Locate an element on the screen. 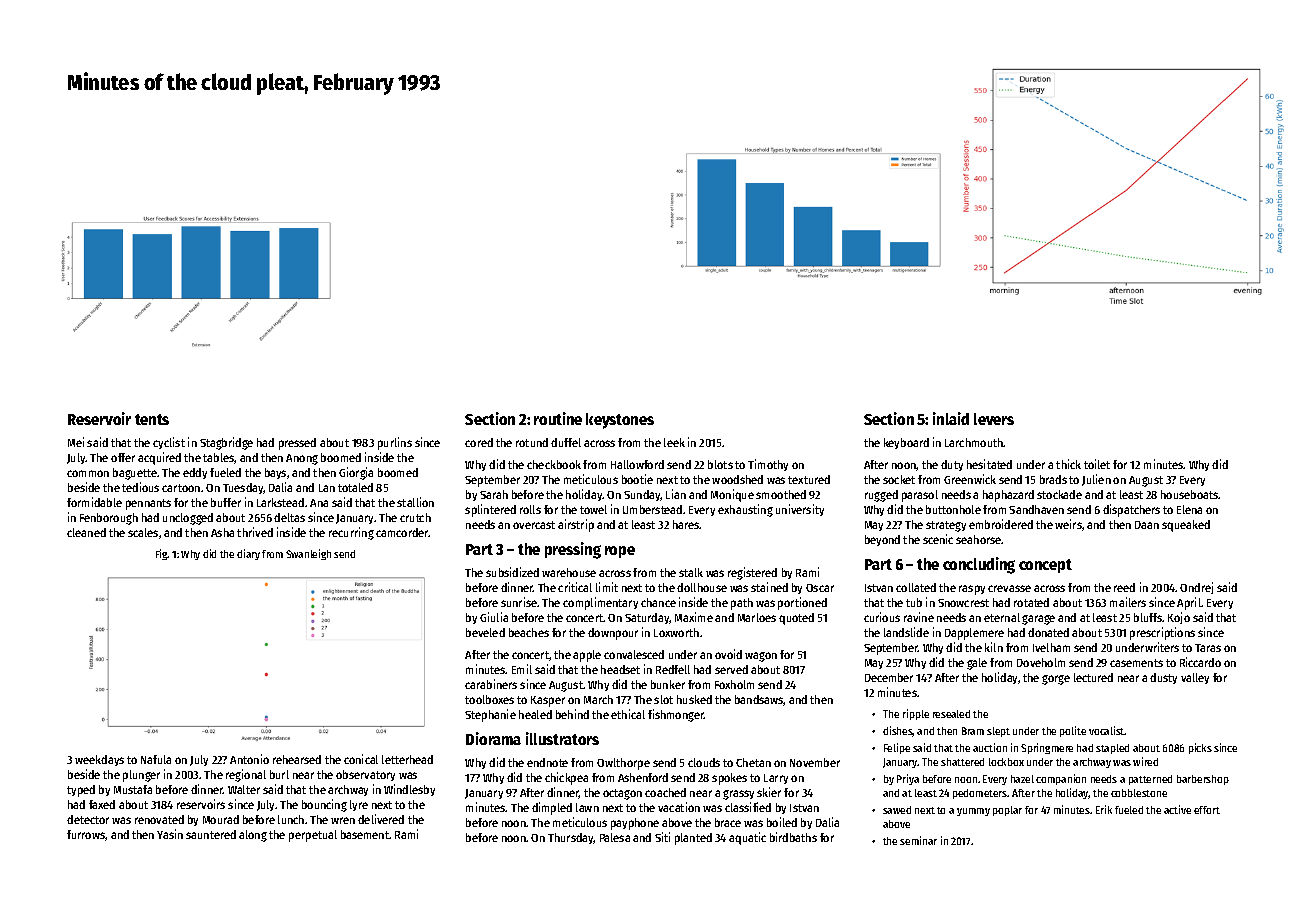 Image resolution: width=1308 pixels, height=924 pixels. checkbook is located at coordinates (554, 464).
